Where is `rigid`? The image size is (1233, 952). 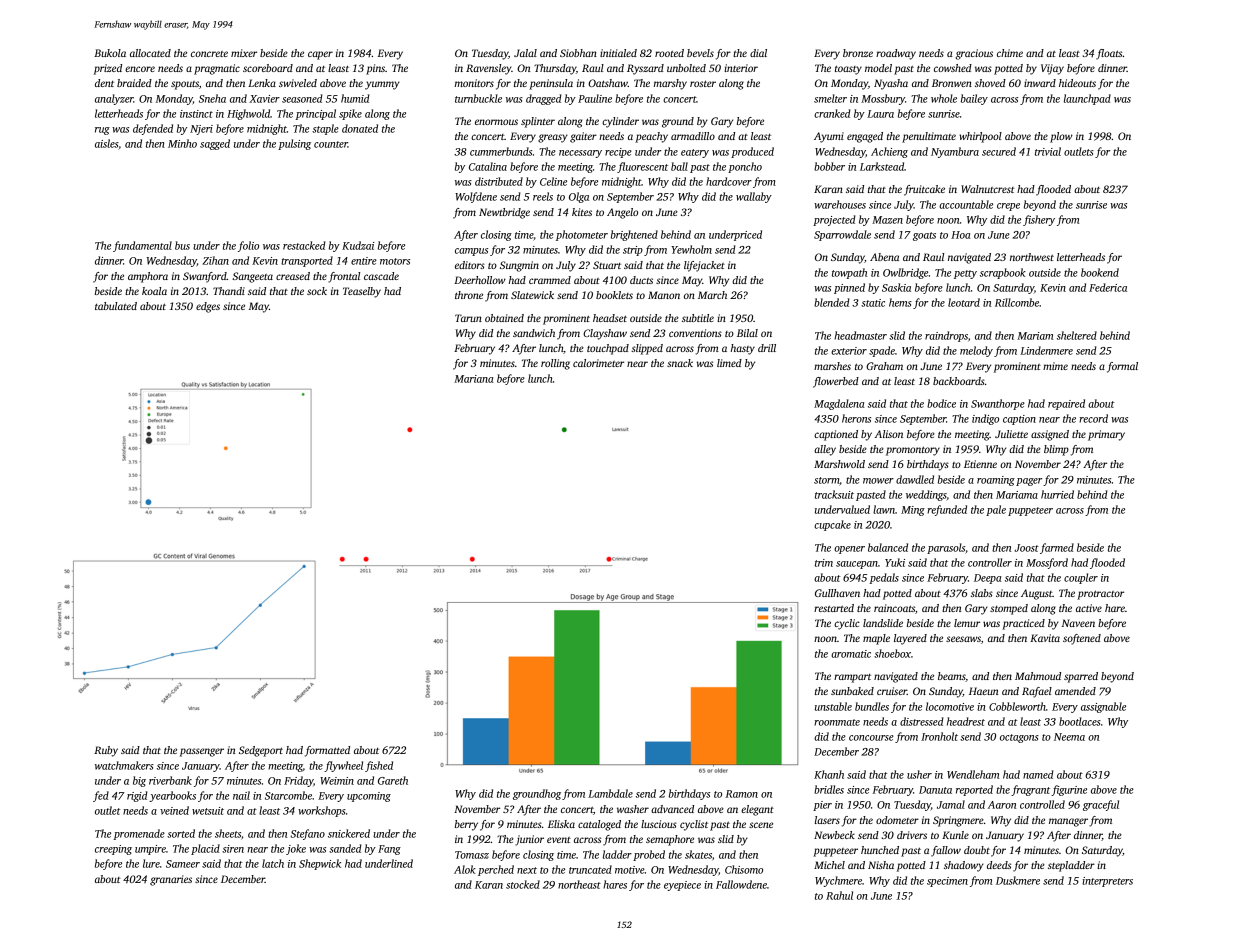
rigid is located at coordinates (137, 796).
